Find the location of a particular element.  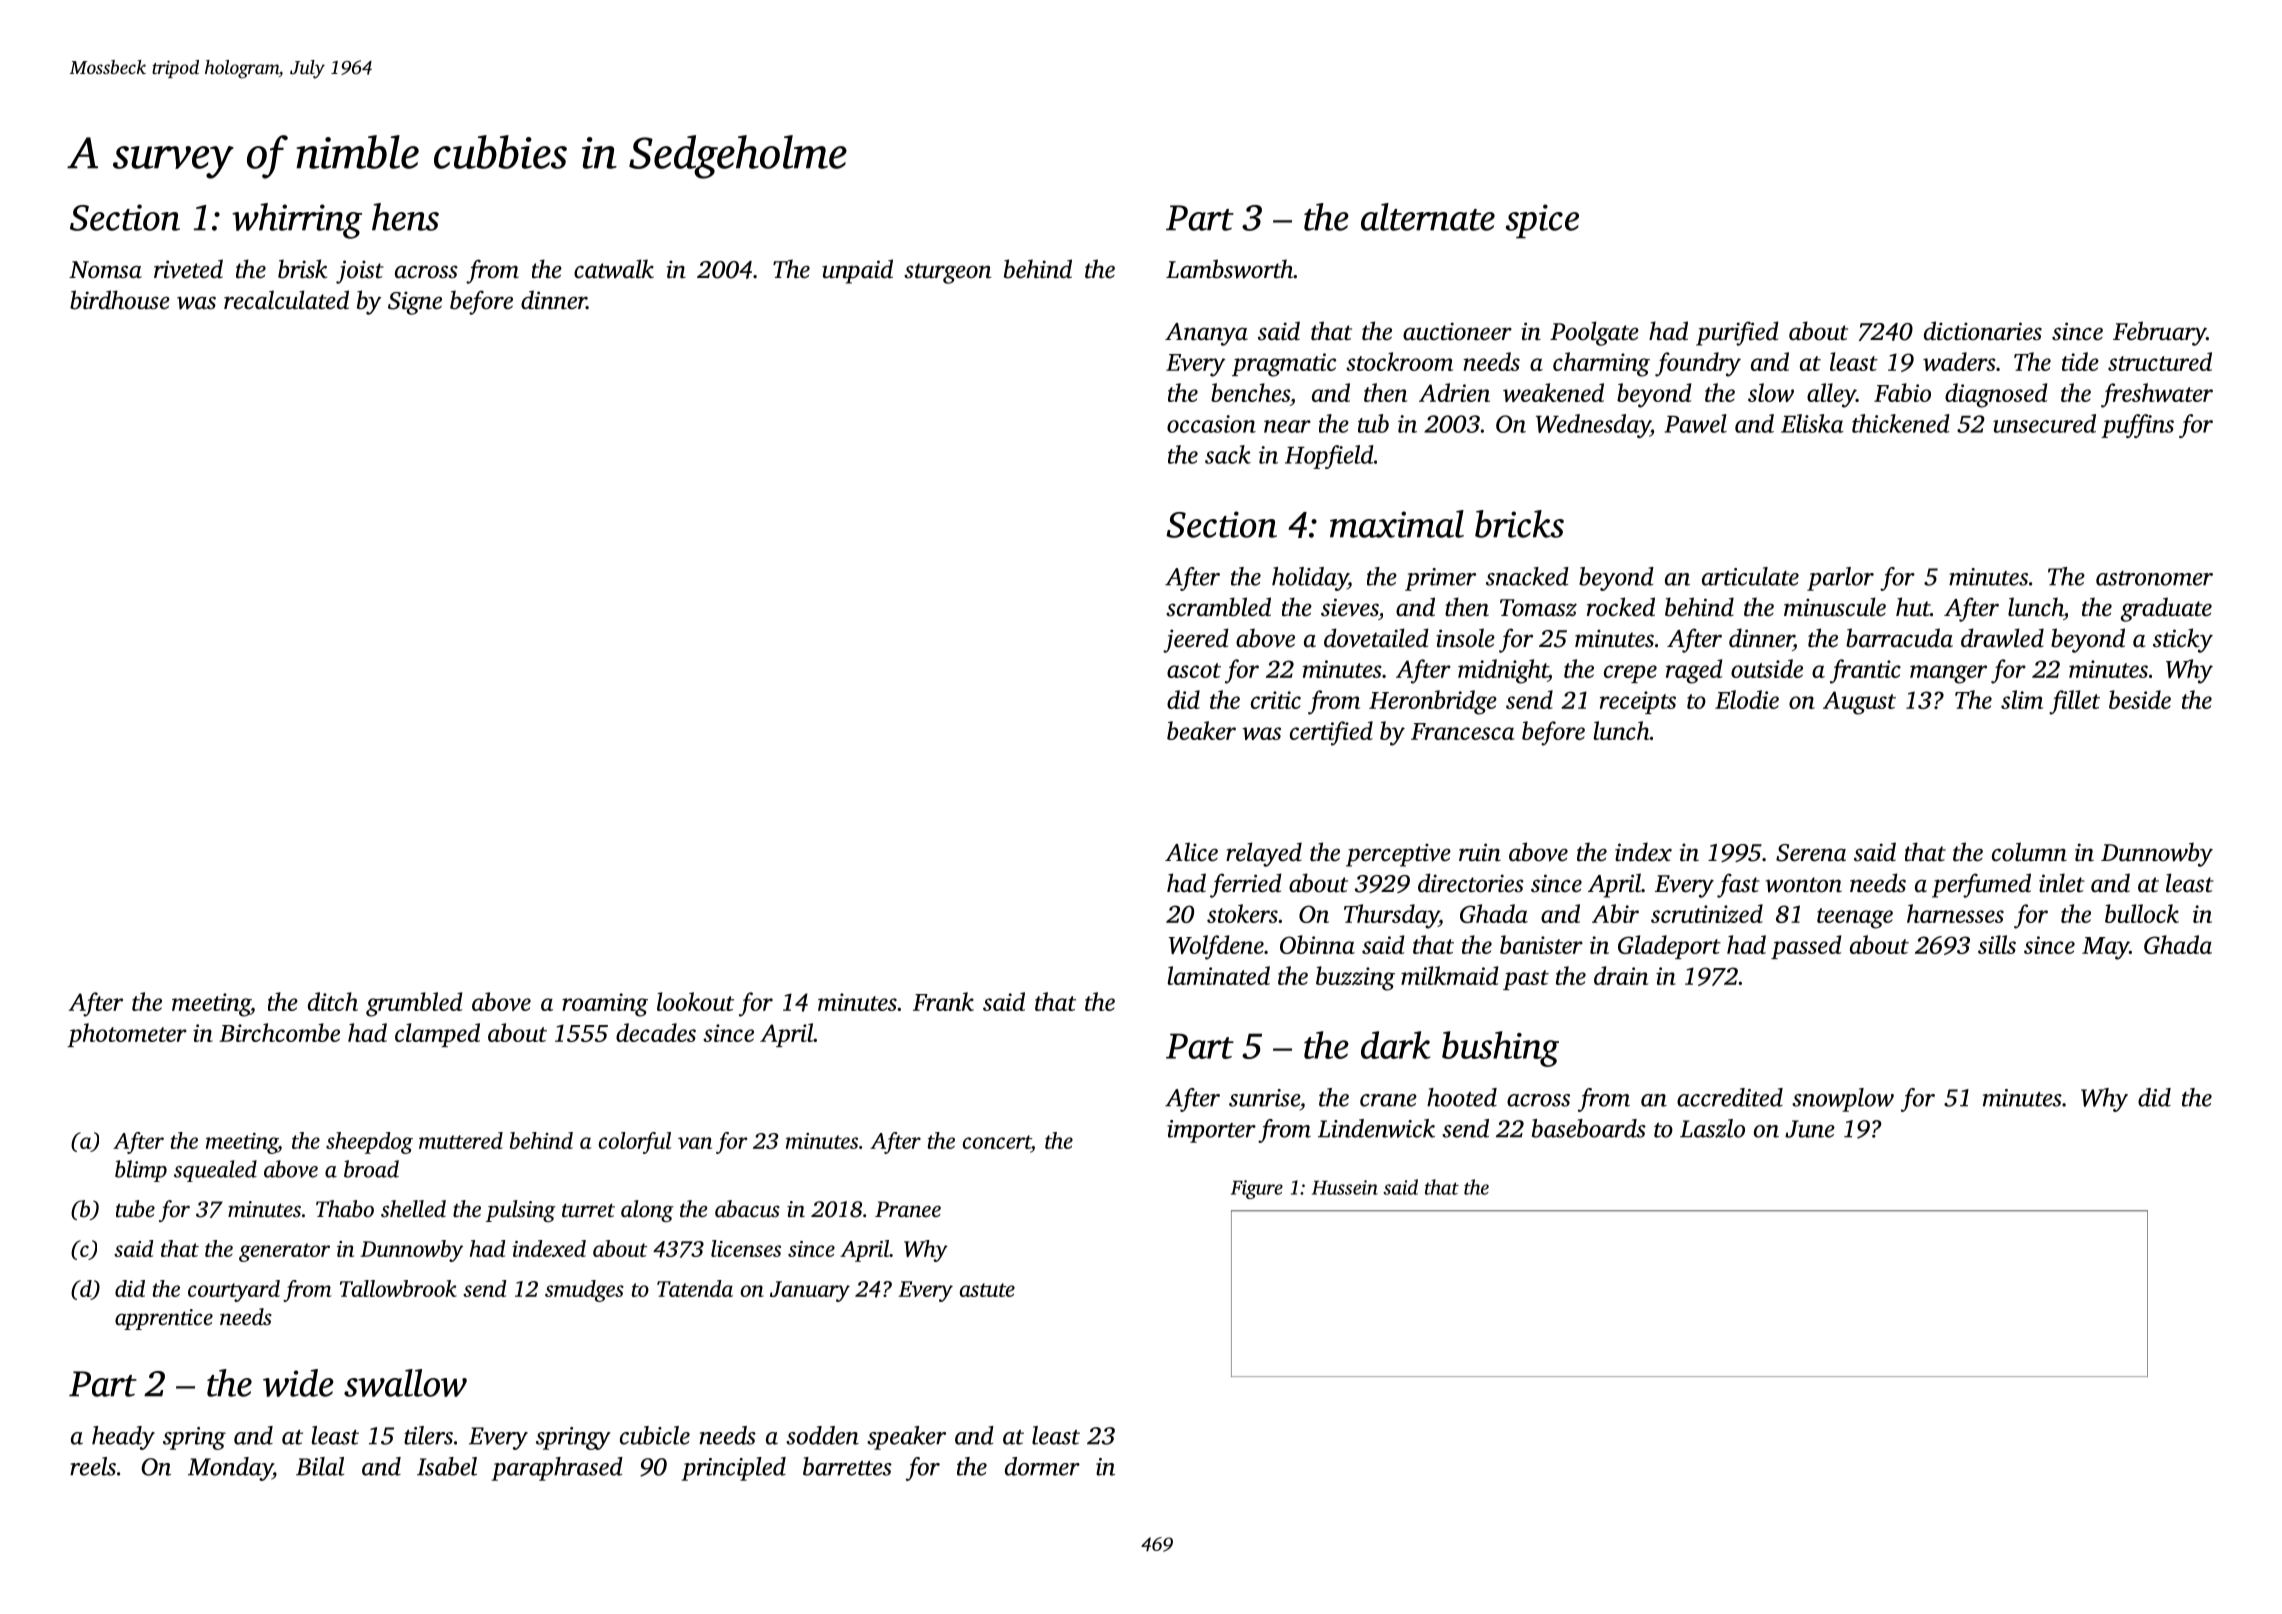

Francesca is located at coordinates (1463, 731).
